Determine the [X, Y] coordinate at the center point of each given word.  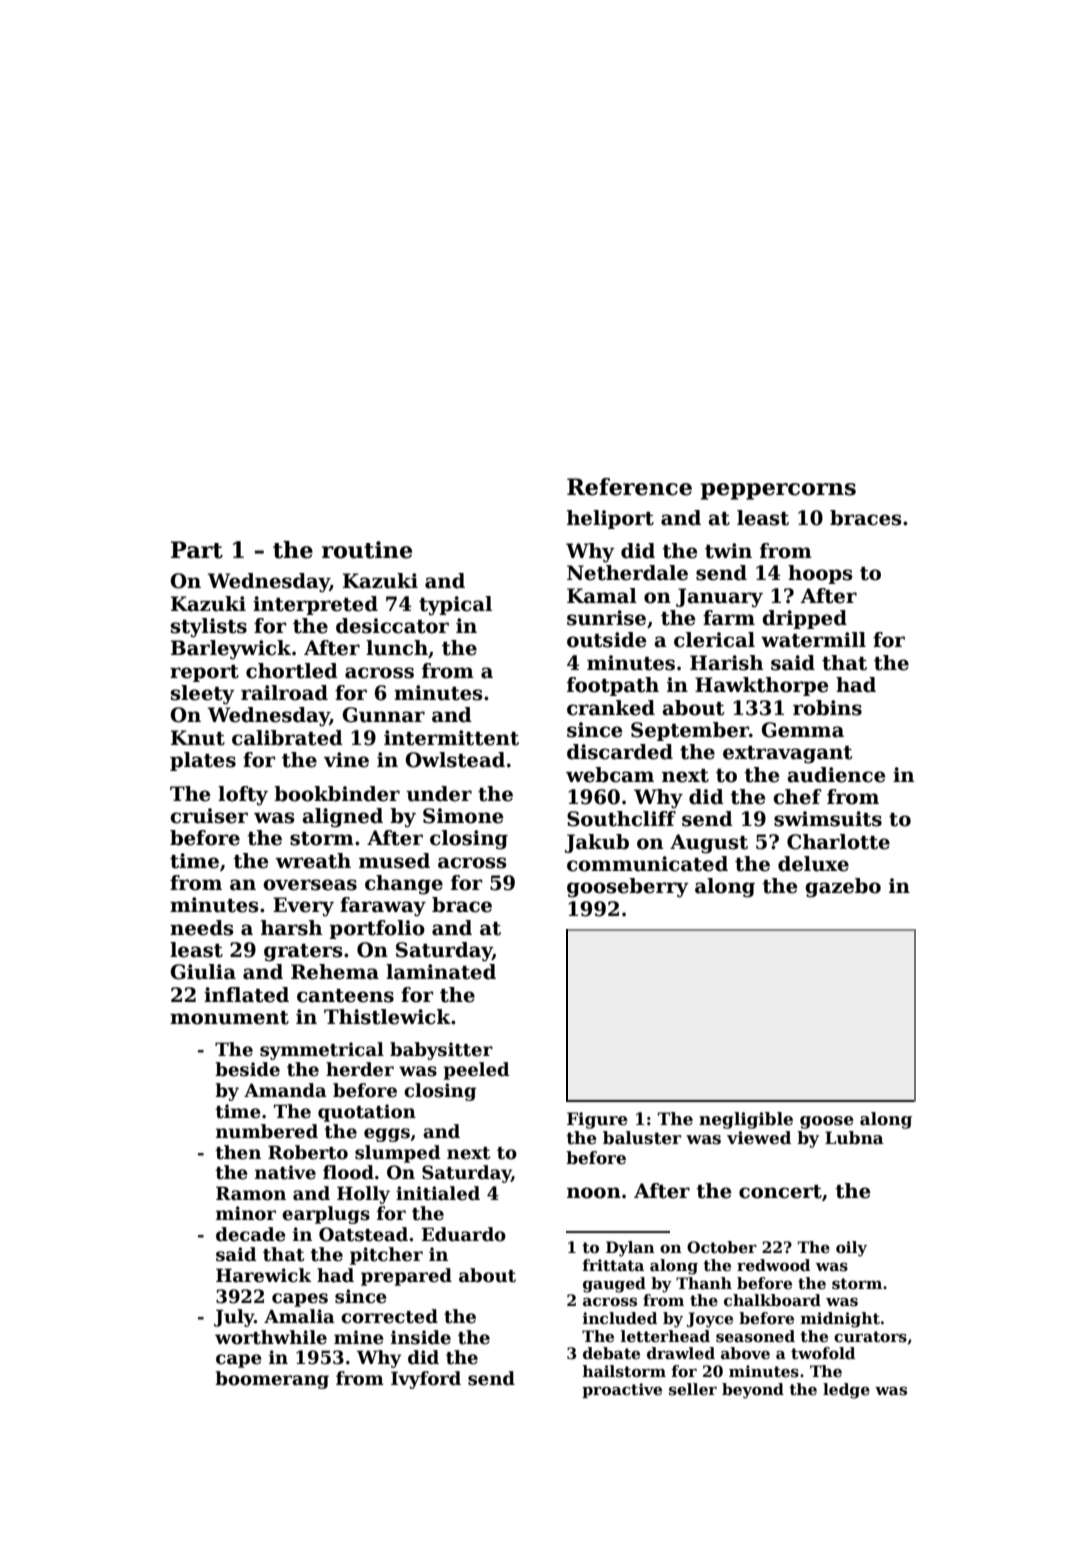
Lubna [854, 1138]
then [238, 1152]
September [690, 731]
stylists [209, 628]
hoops [820, 574]
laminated [441, 972]
